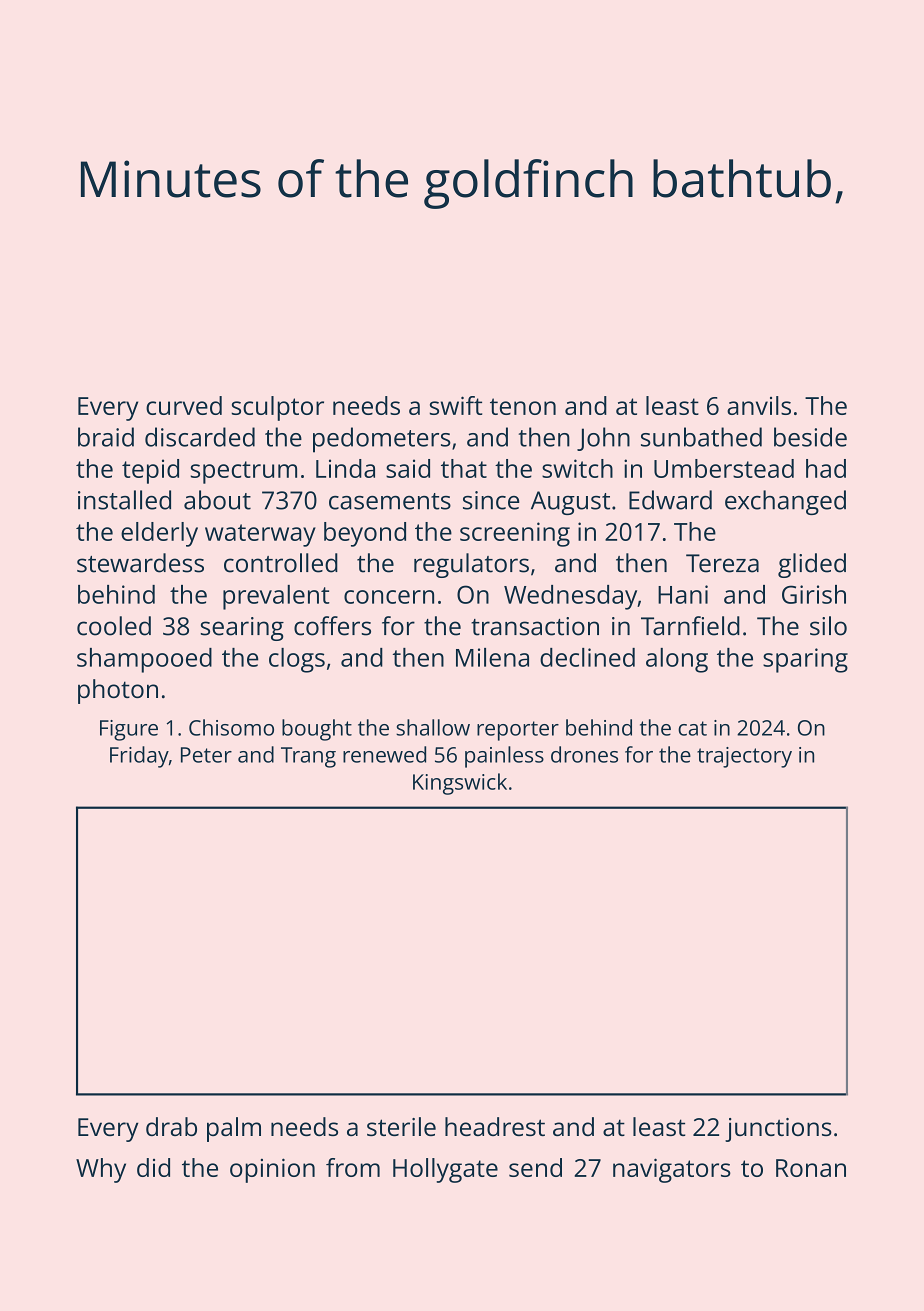  Describe the element at coordinates (587, 657) in the screenshot. I see `declined` at that location.
